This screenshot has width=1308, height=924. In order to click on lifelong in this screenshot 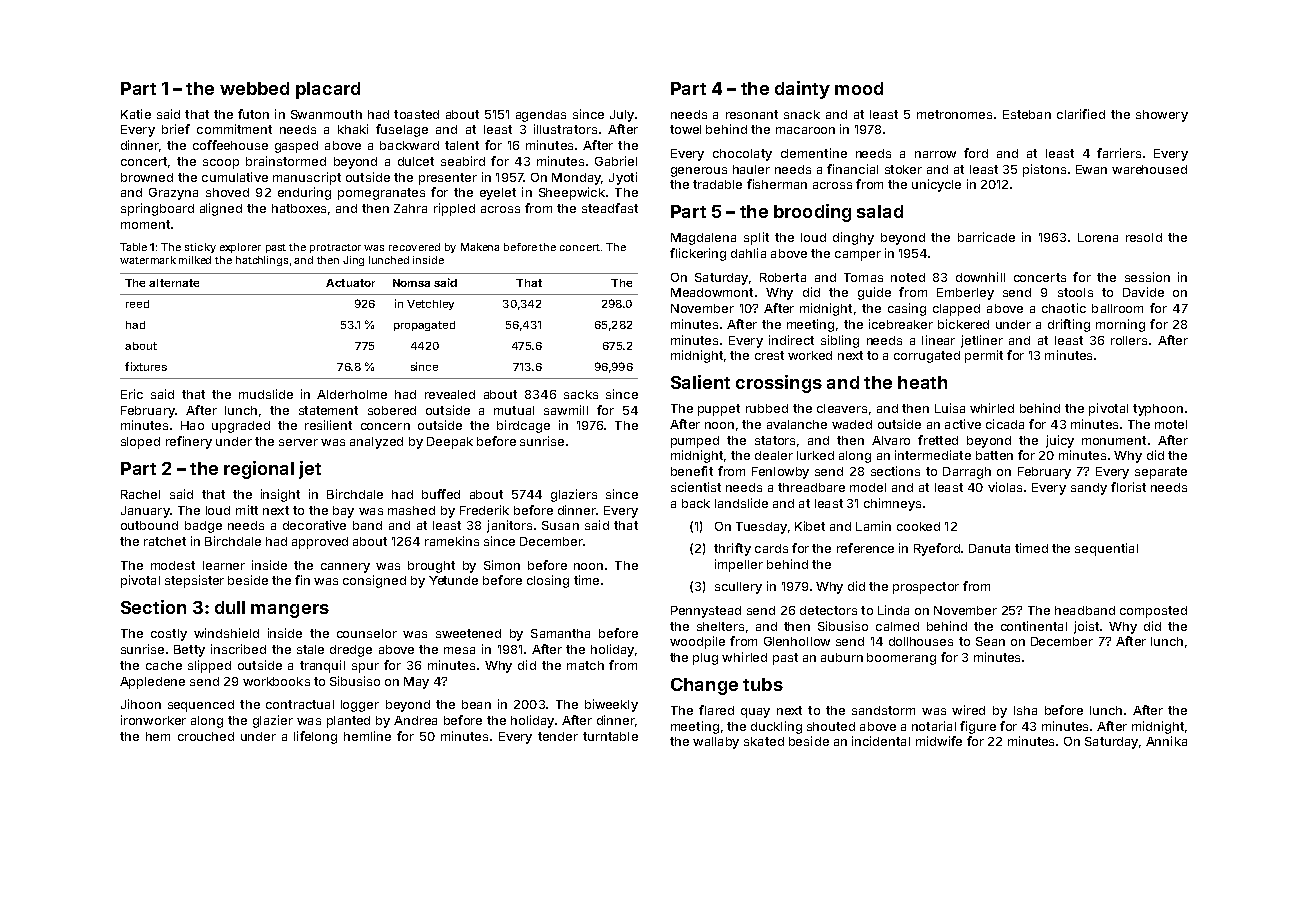, I will do `click(315, 737)`.
